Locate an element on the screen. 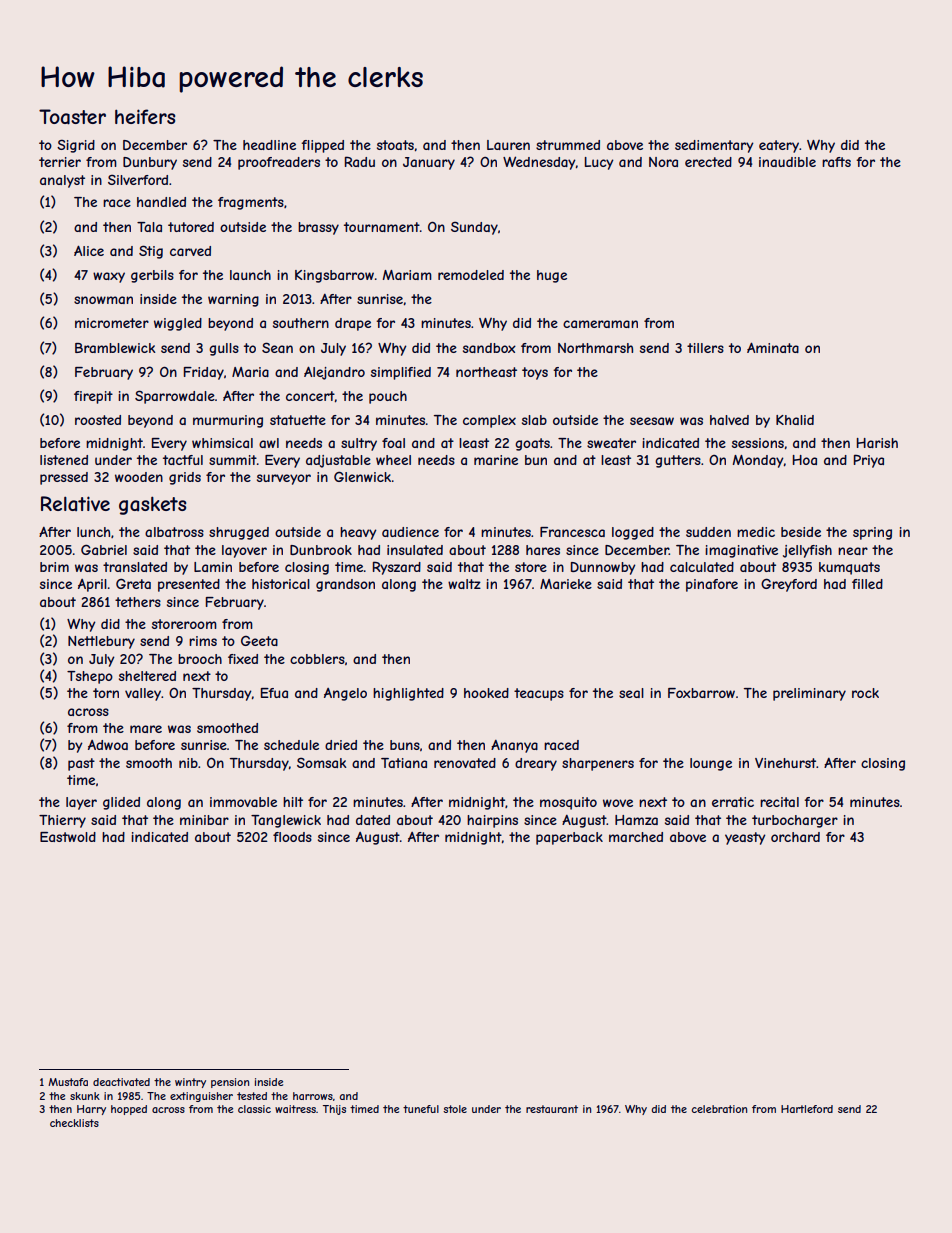 The width and height of the screenshot is (952, 1233). Kingsbarrow is located at coordinates (334, 276).
